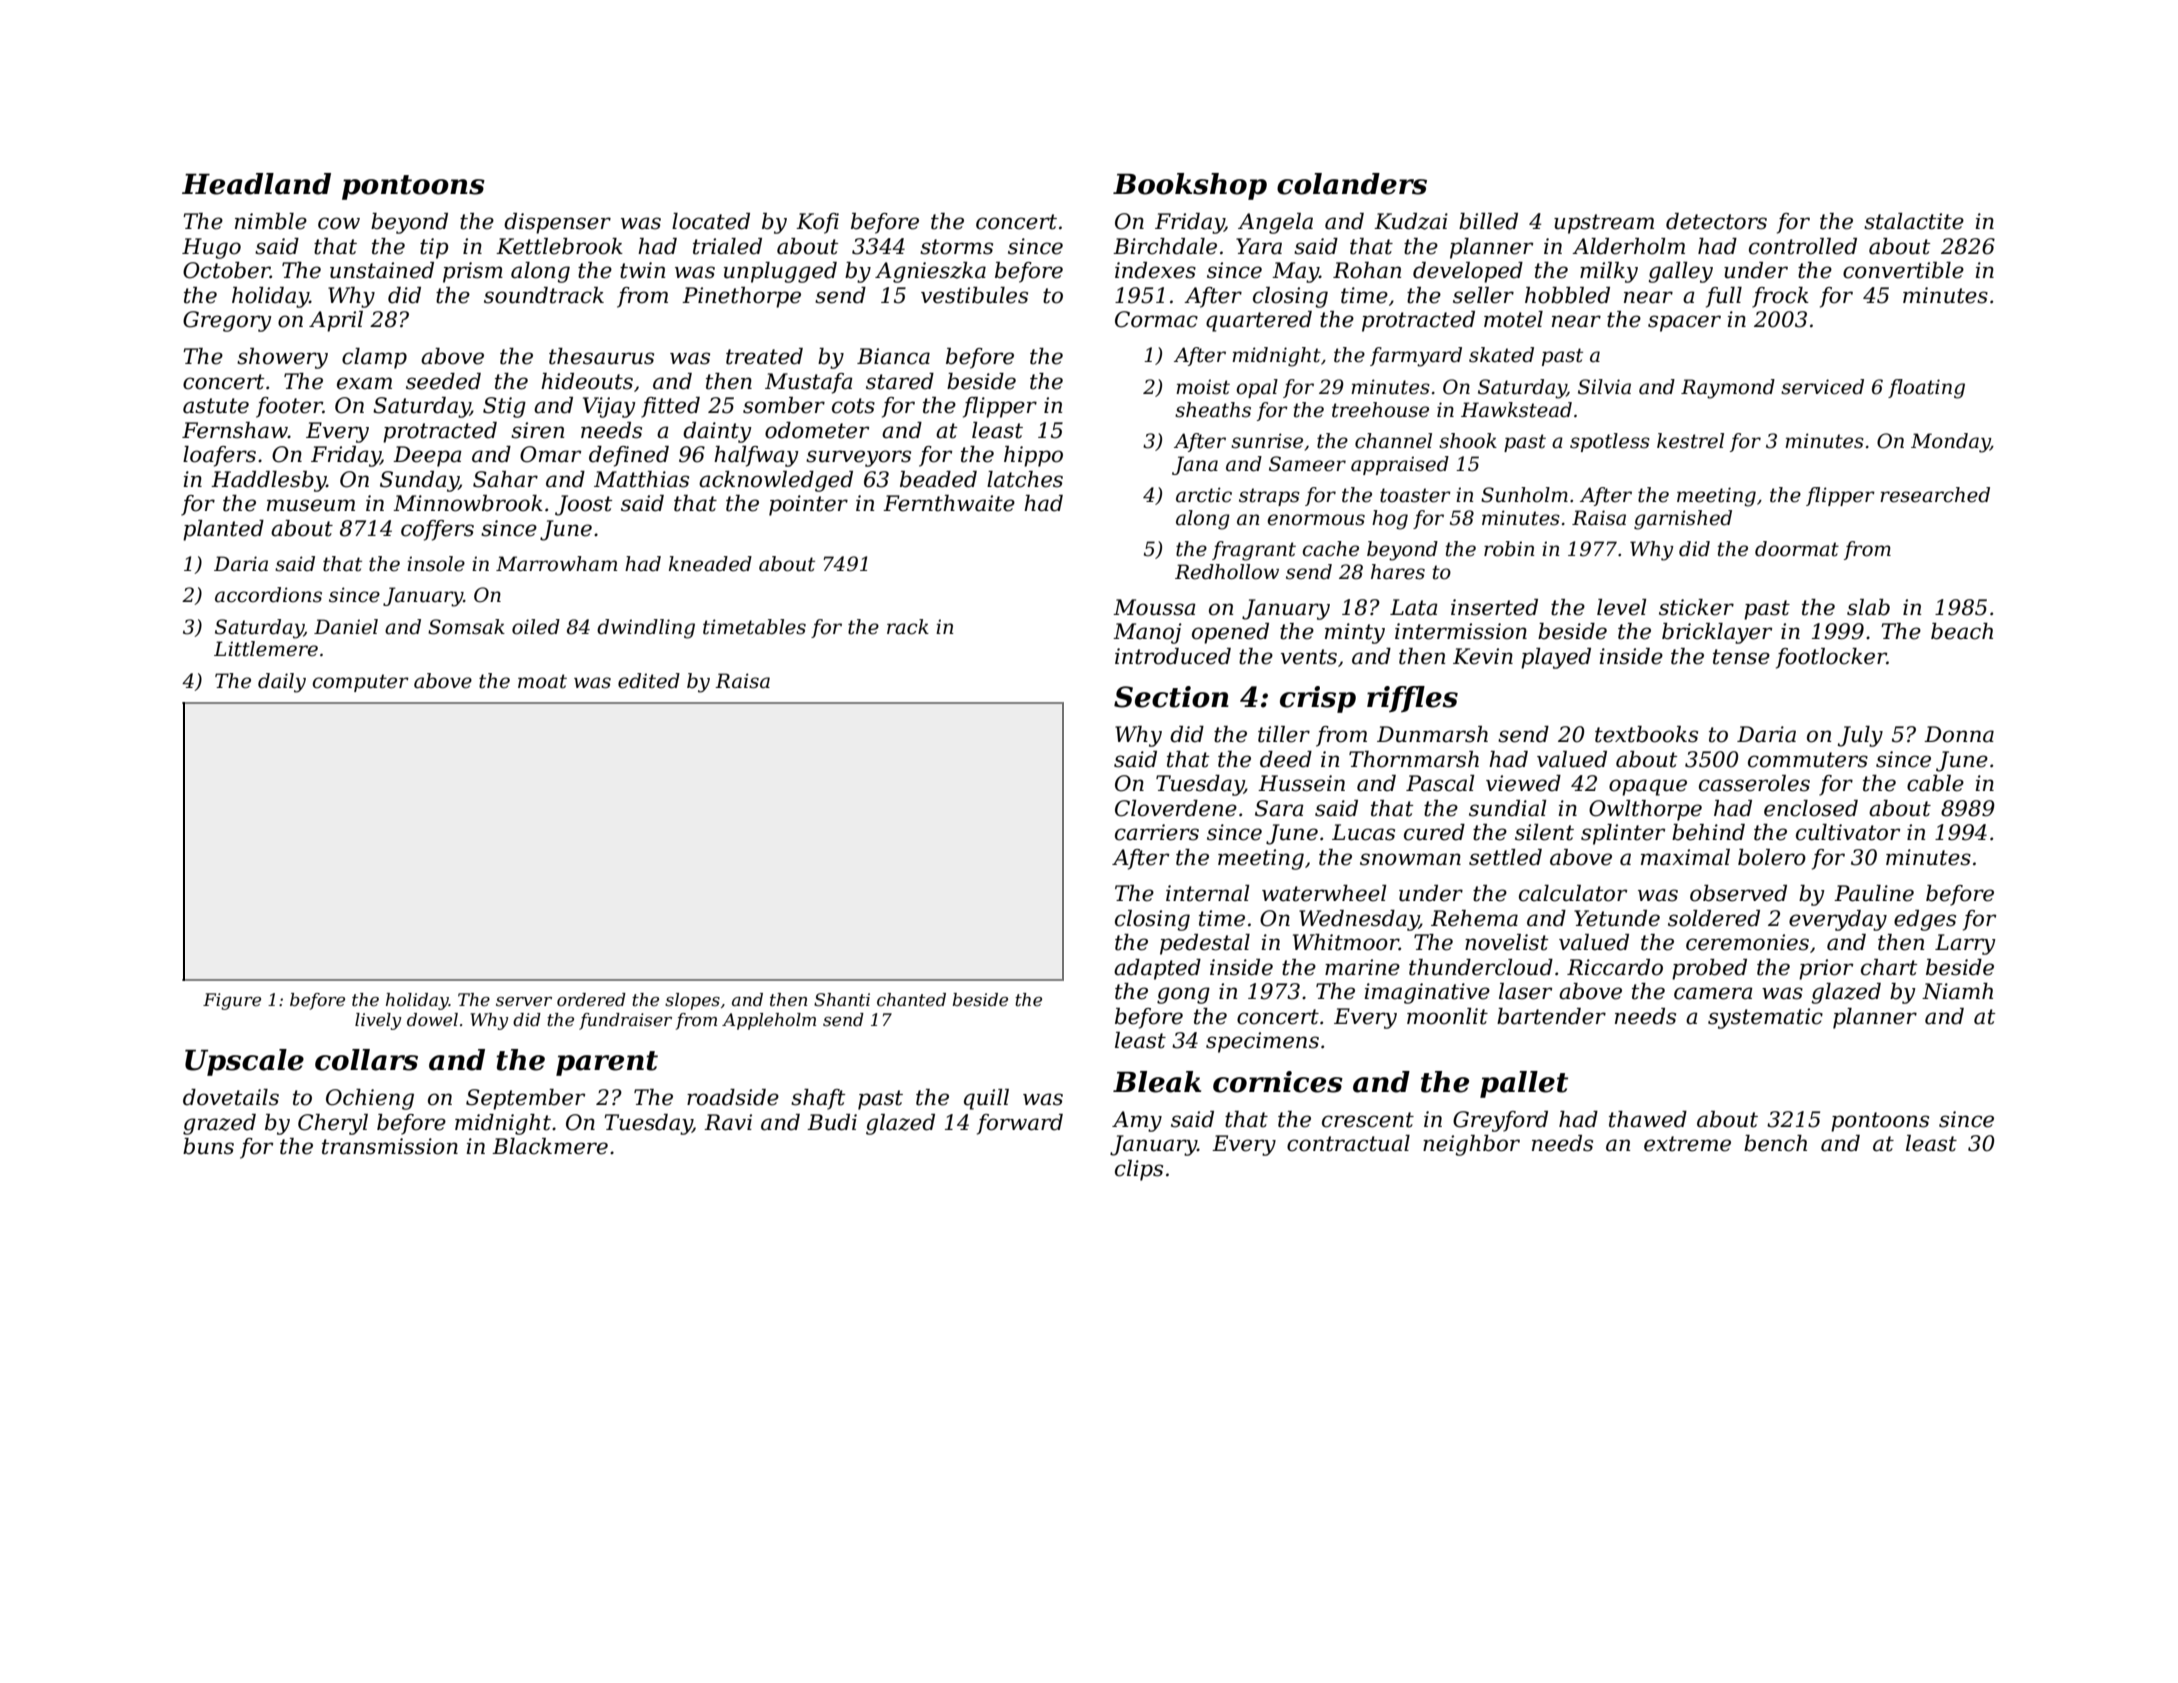  What do you see at coordinates (1190, 186) in the screenshot?
I see `Bookshop` at bounding box center [1190, 186].
